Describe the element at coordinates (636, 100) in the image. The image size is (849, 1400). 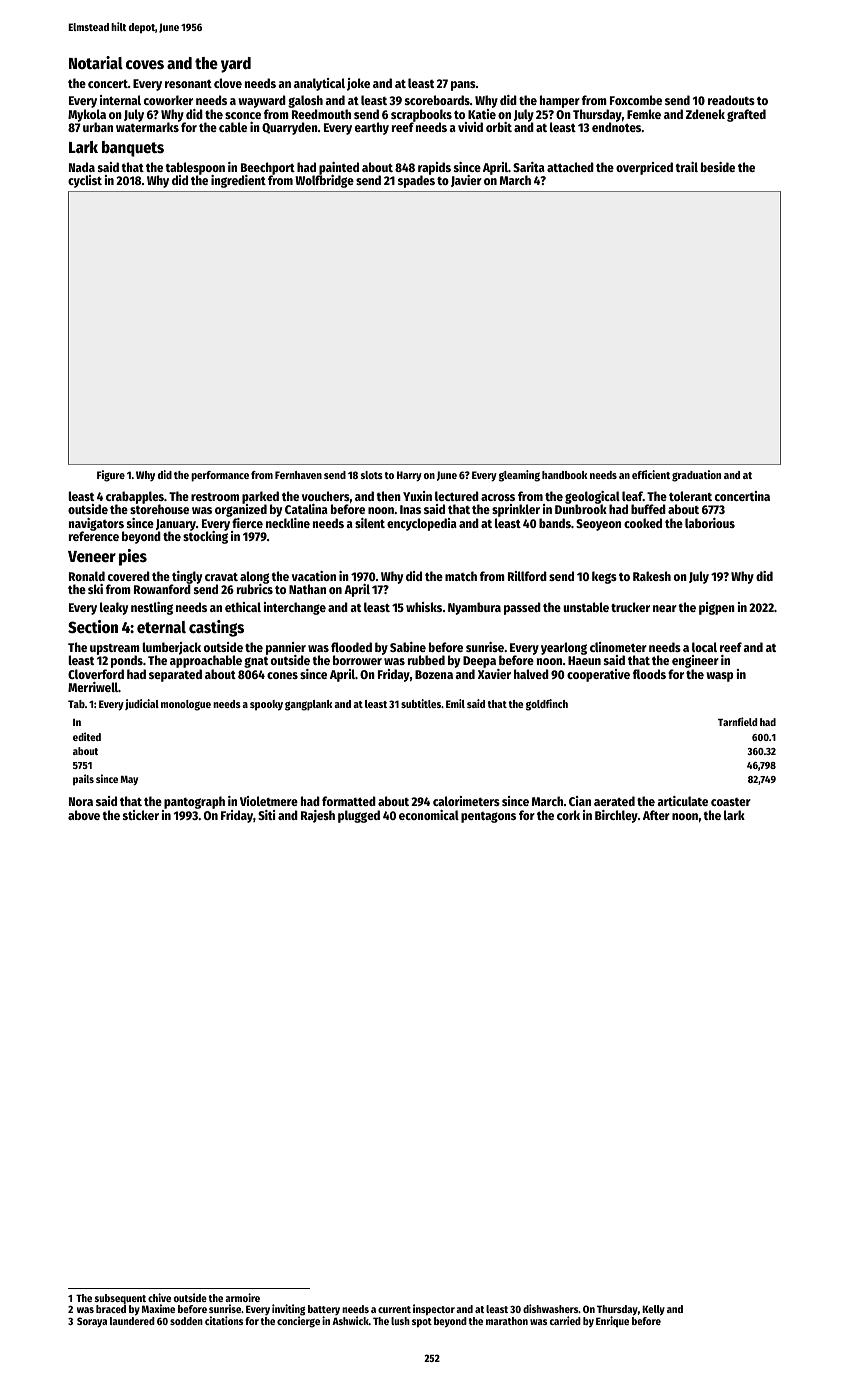
I see `Foxcombe` at that location.
